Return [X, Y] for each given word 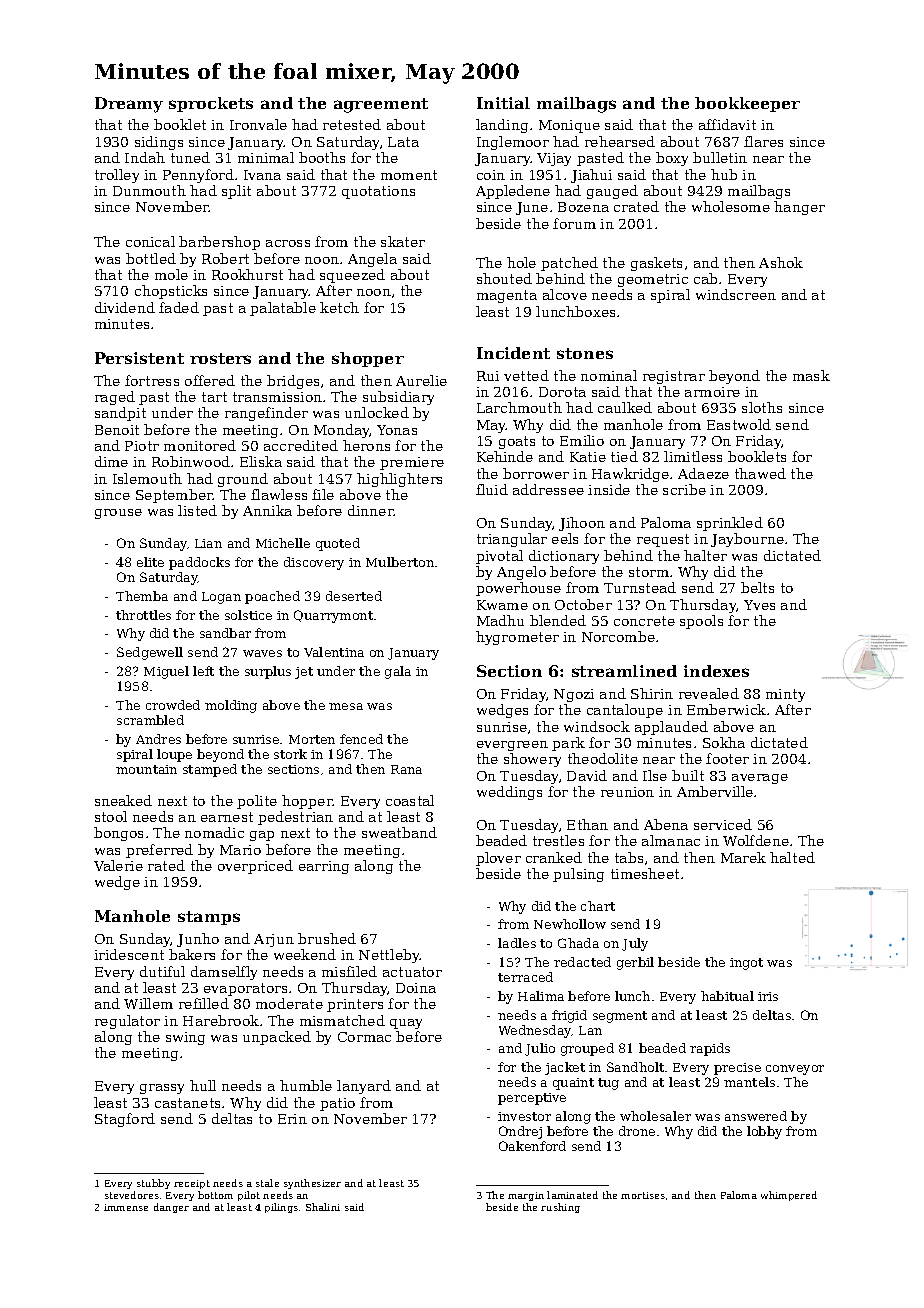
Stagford [125, 1120]
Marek [743, 857]
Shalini [323, 1207]
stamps [209, 918]
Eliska [261, 461]
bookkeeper [747, 104]
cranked [554, 857]
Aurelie [421, 380]
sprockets [211, 104]
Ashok [781, 262]
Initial [503, 103]
